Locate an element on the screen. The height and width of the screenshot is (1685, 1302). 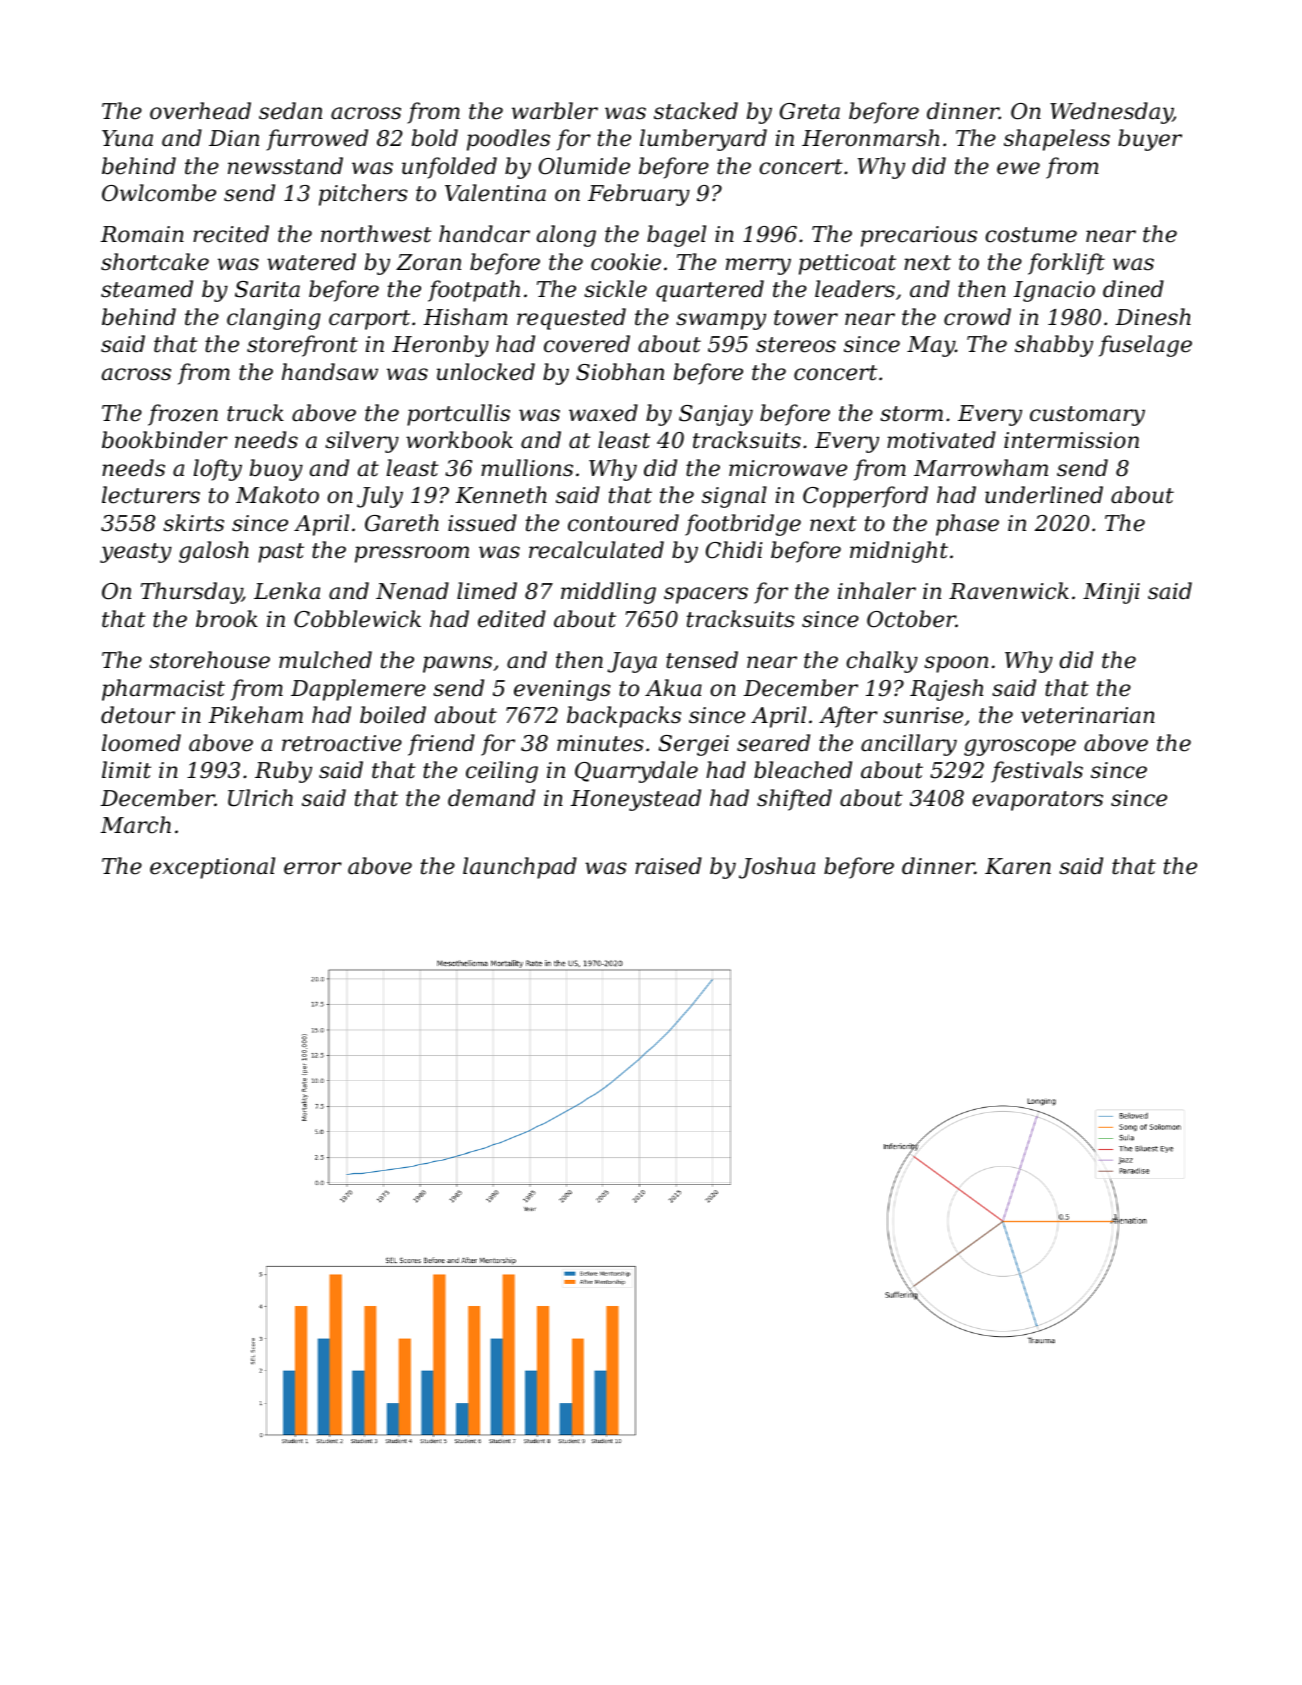
error is located at coordinates (313, 868).
